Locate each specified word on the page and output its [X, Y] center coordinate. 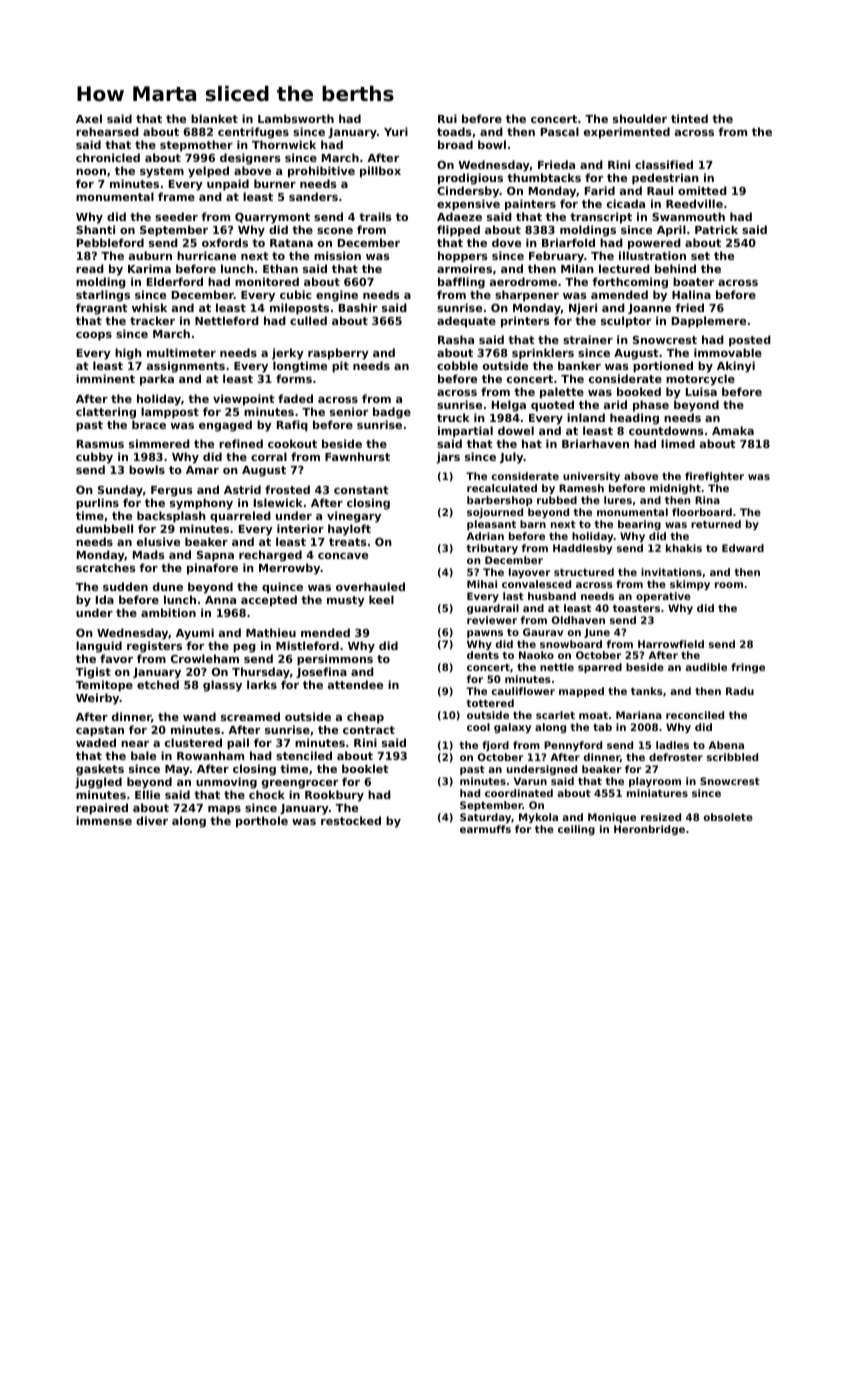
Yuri [396, 131]
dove [506, 242]
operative [663, 597]
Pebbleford [110, 242]
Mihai [482, 584]
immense [104, 820]
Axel [89, 118]
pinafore [212, 569]
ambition [168, 612]
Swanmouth [688, 216]
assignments [186, 367]
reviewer [492, 620]
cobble [457, 365]
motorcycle [700, 380]
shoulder [640, 118]
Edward [743, 548]
